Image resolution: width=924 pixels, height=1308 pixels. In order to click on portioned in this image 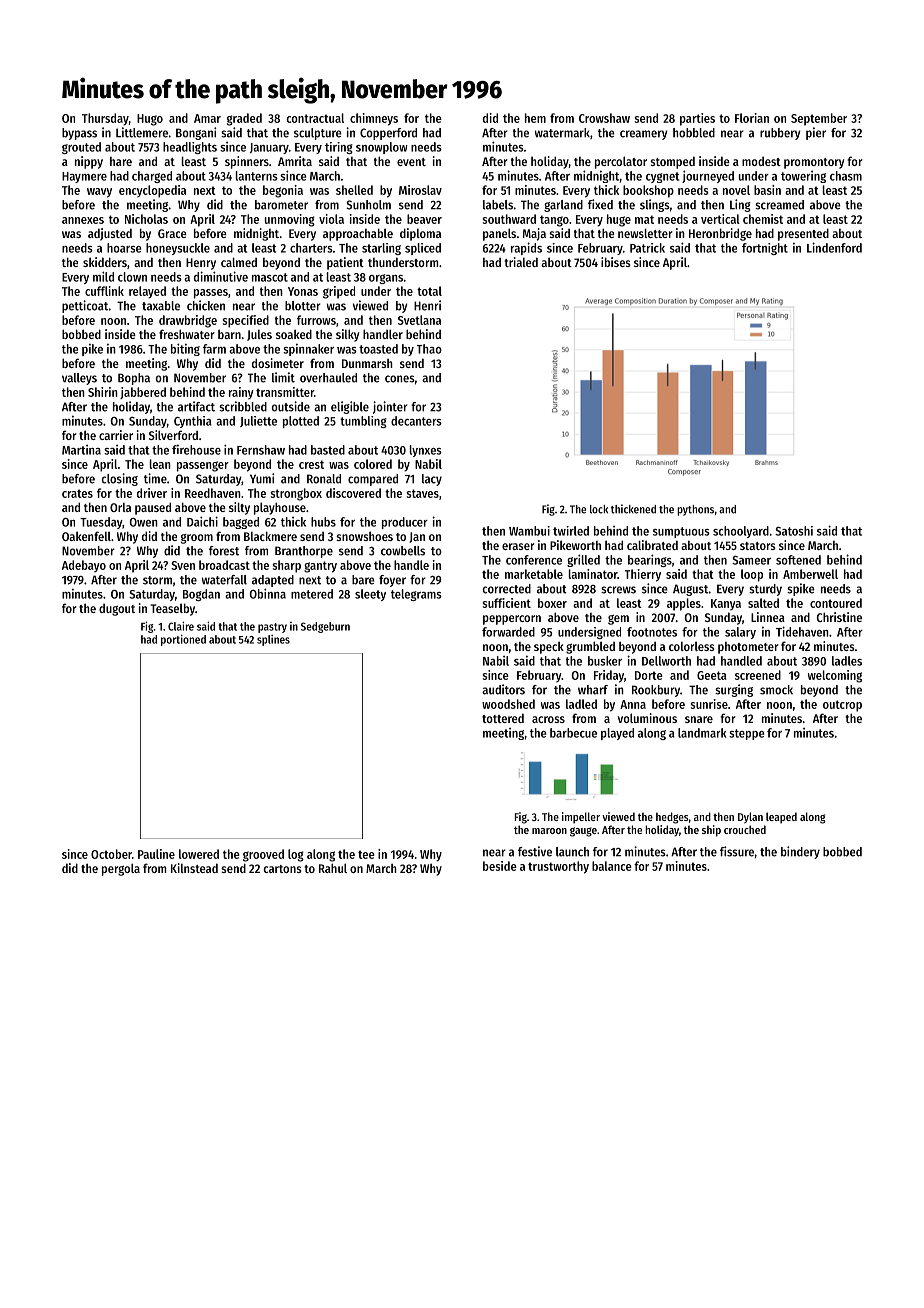, I will do `click(183, 640)`.
